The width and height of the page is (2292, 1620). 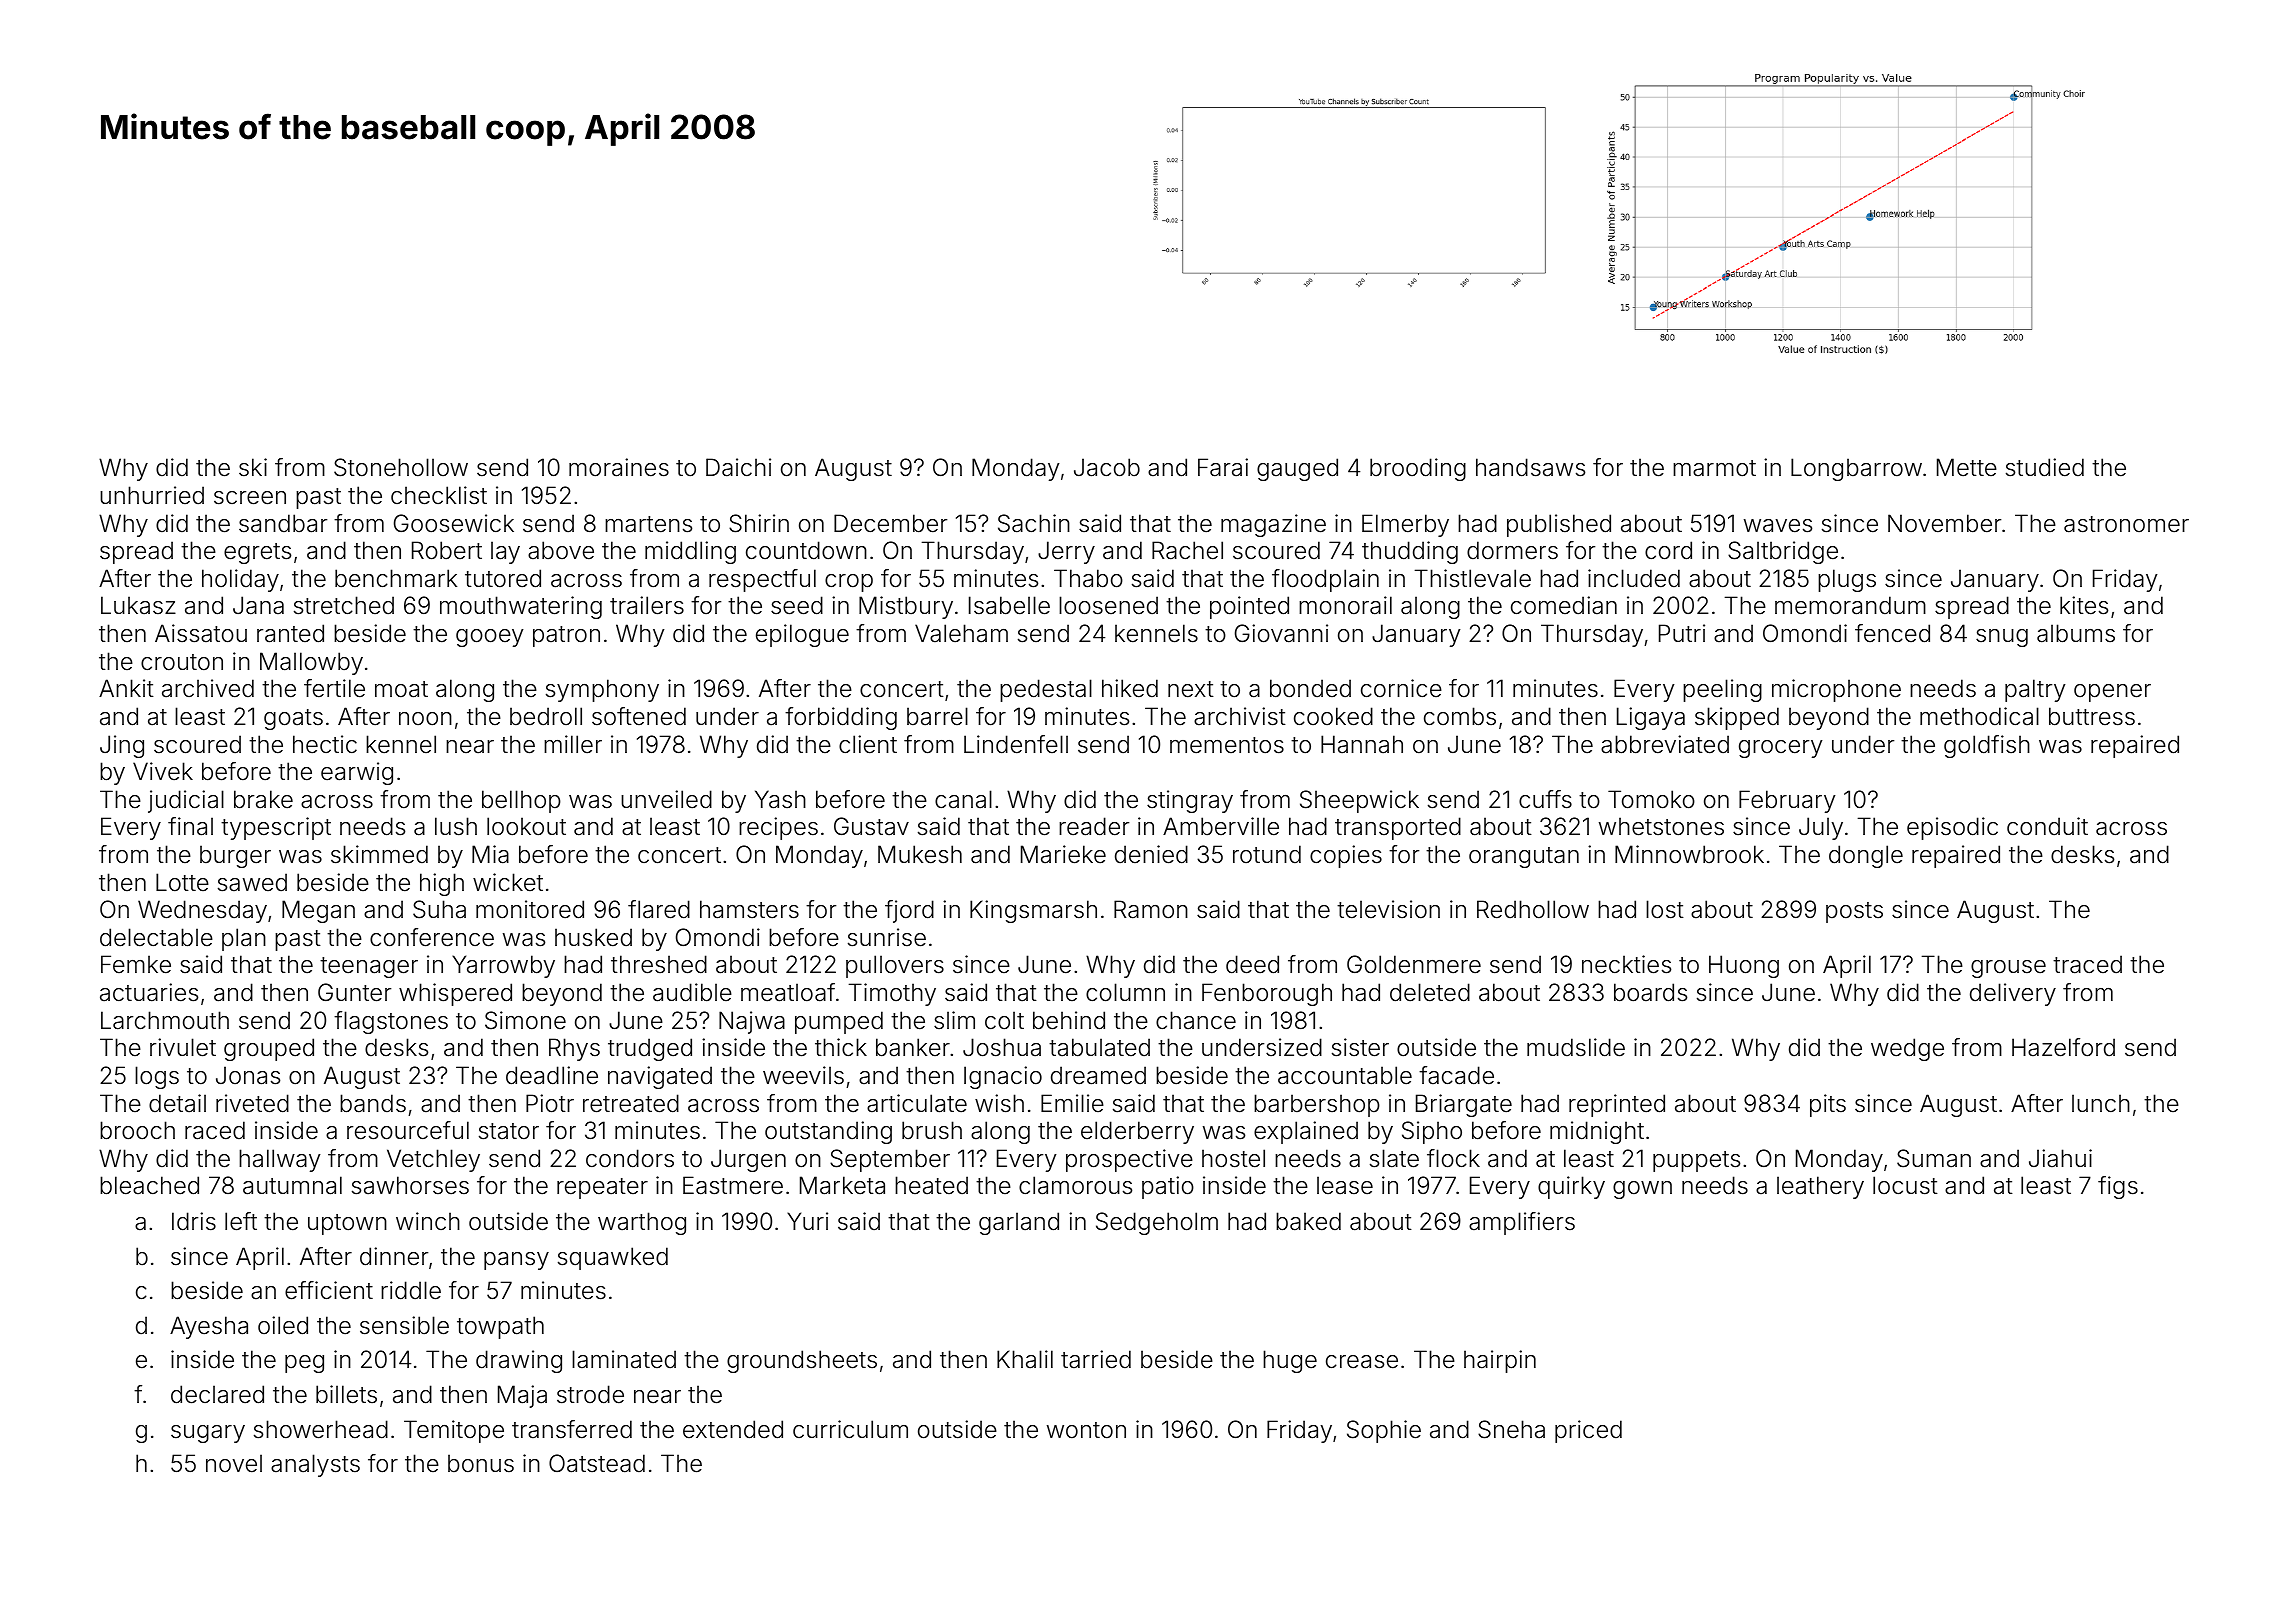 What do you see at coordinates (1414, 964) in the page?
I see `Goldenmere` at bounding box center [1414, 964].
